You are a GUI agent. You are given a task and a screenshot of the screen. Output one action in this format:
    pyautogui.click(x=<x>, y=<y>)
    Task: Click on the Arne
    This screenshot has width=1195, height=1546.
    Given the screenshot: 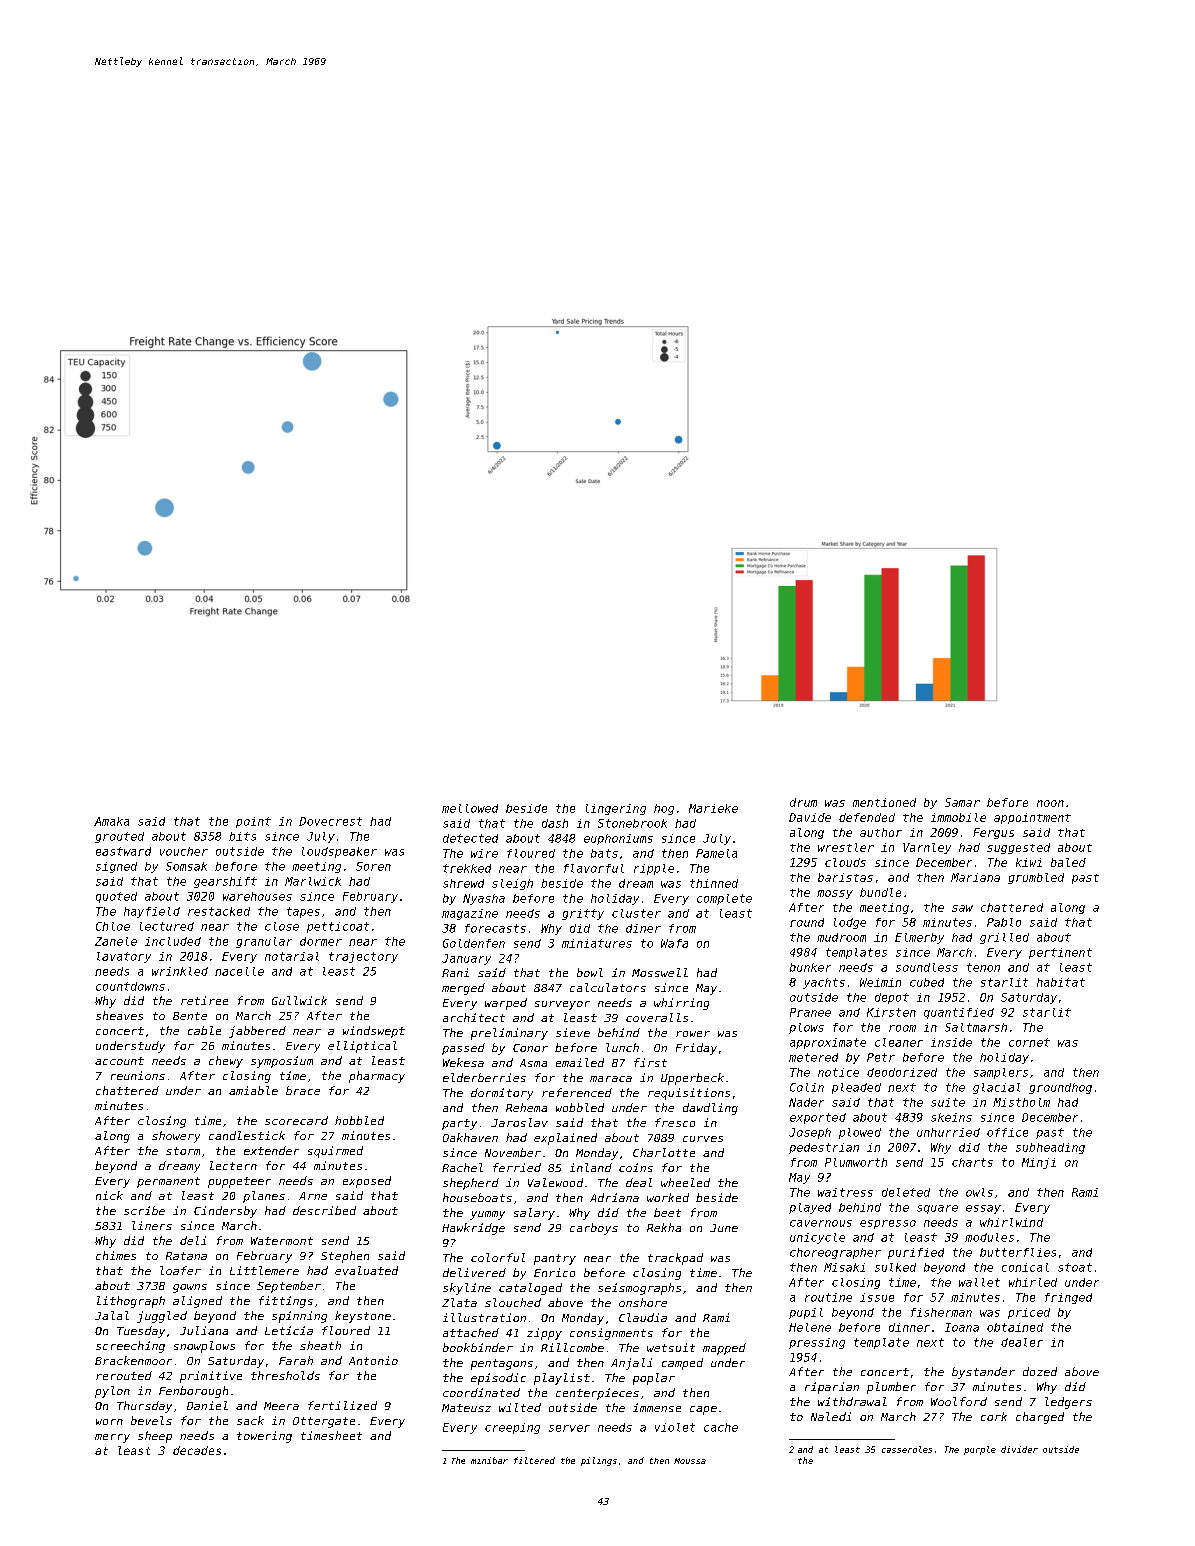 What is the action you would take?
    pyautogui.click(x=313, y=1196)
